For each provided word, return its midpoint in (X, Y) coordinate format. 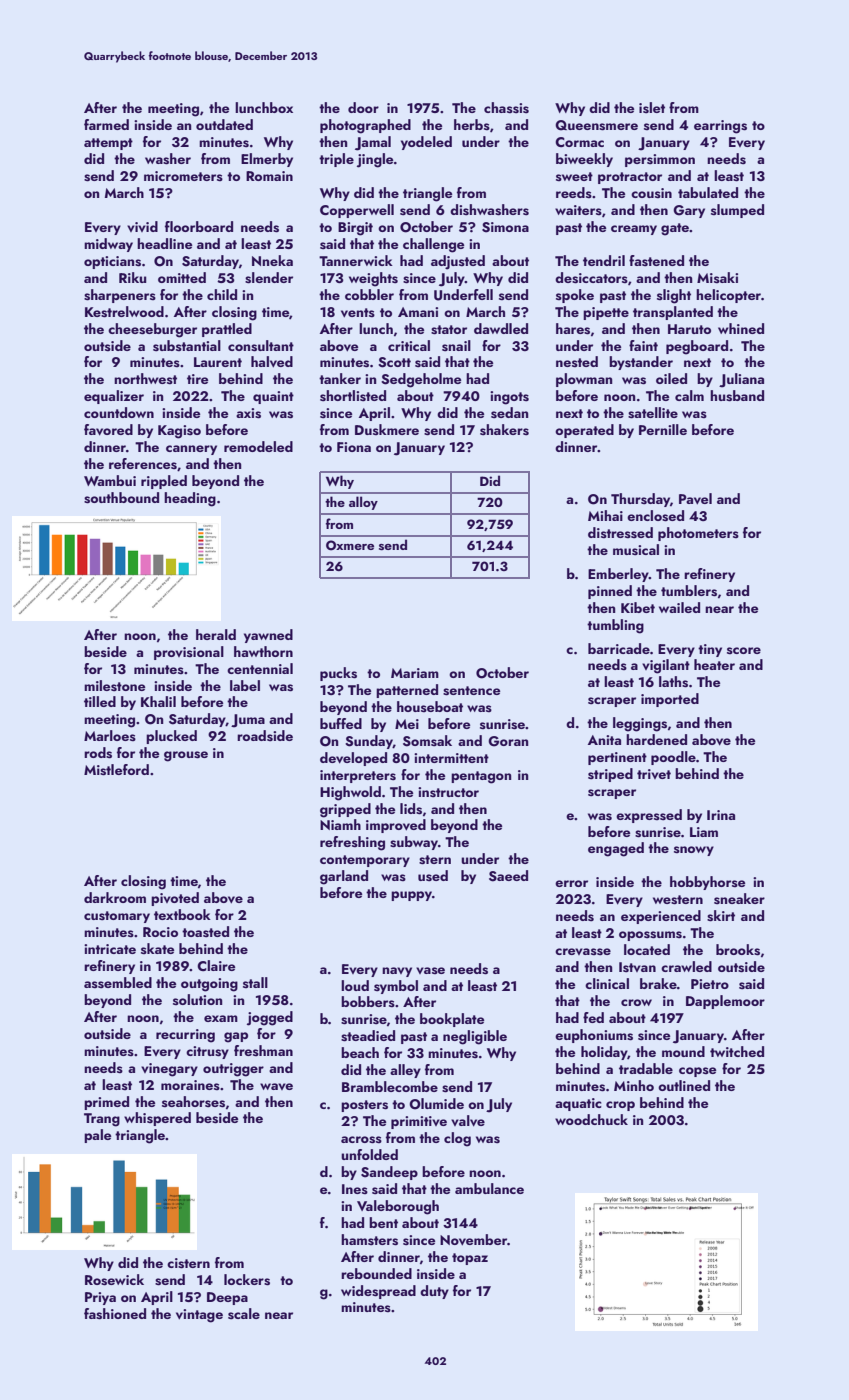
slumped (737, 211)
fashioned (115, 1314)
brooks (738, 950)
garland (344, 877)
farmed (106, 124)
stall (255, 982)
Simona (505, 227)
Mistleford (116, 770)
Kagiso (179, 432)
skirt (721, 916)
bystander (641, 363)
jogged (270, 1018)
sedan (509, 413)
